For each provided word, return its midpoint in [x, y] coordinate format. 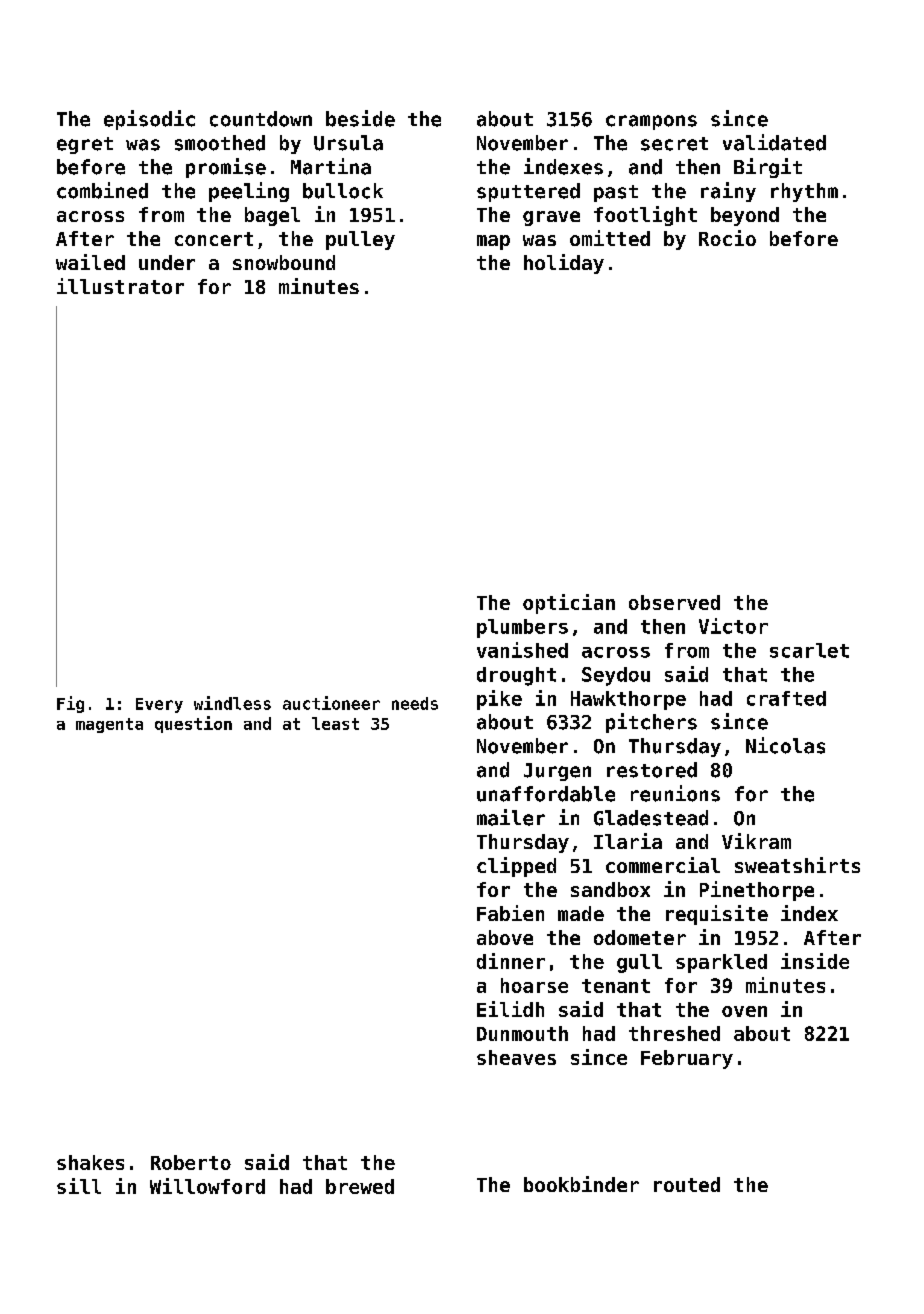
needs [415, 703]
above [505, 937]
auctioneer [331, 703]
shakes [90, 1162]
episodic [149, 120]
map [493, 242]
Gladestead [651, 818]
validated [774, 142]
